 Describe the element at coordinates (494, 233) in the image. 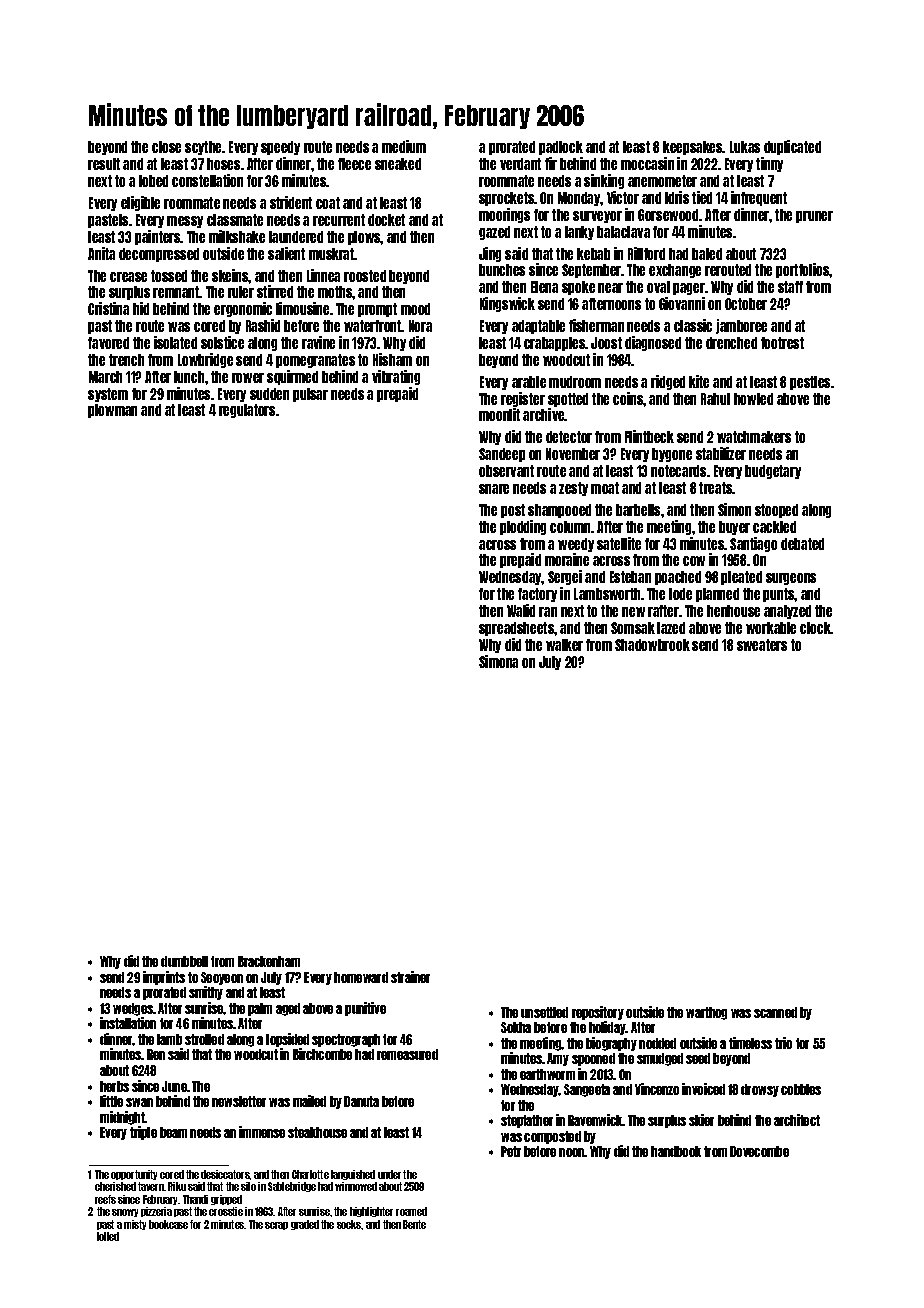

I see `gazed` at that location.
